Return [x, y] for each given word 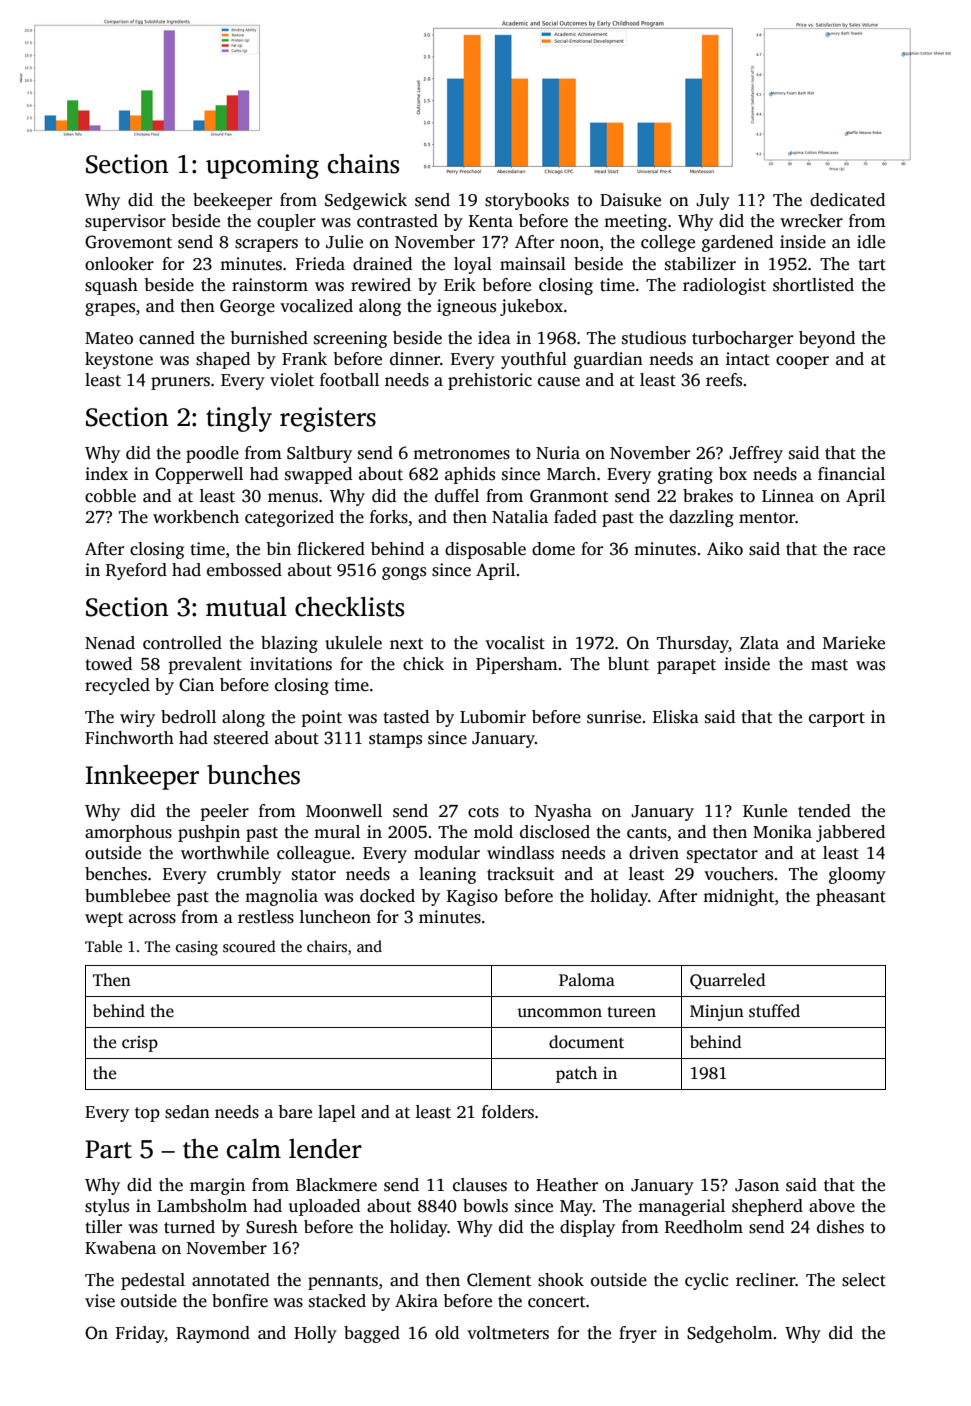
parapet [686, 666]
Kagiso [472, 897]
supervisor [125, 222]
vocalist [515, 643]
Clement [499, 1280]
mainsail [533, 264]
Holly [315, 1334]
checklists [349, 606]
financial [851, 474]
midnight [738, 897]
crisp [140, 1044]
